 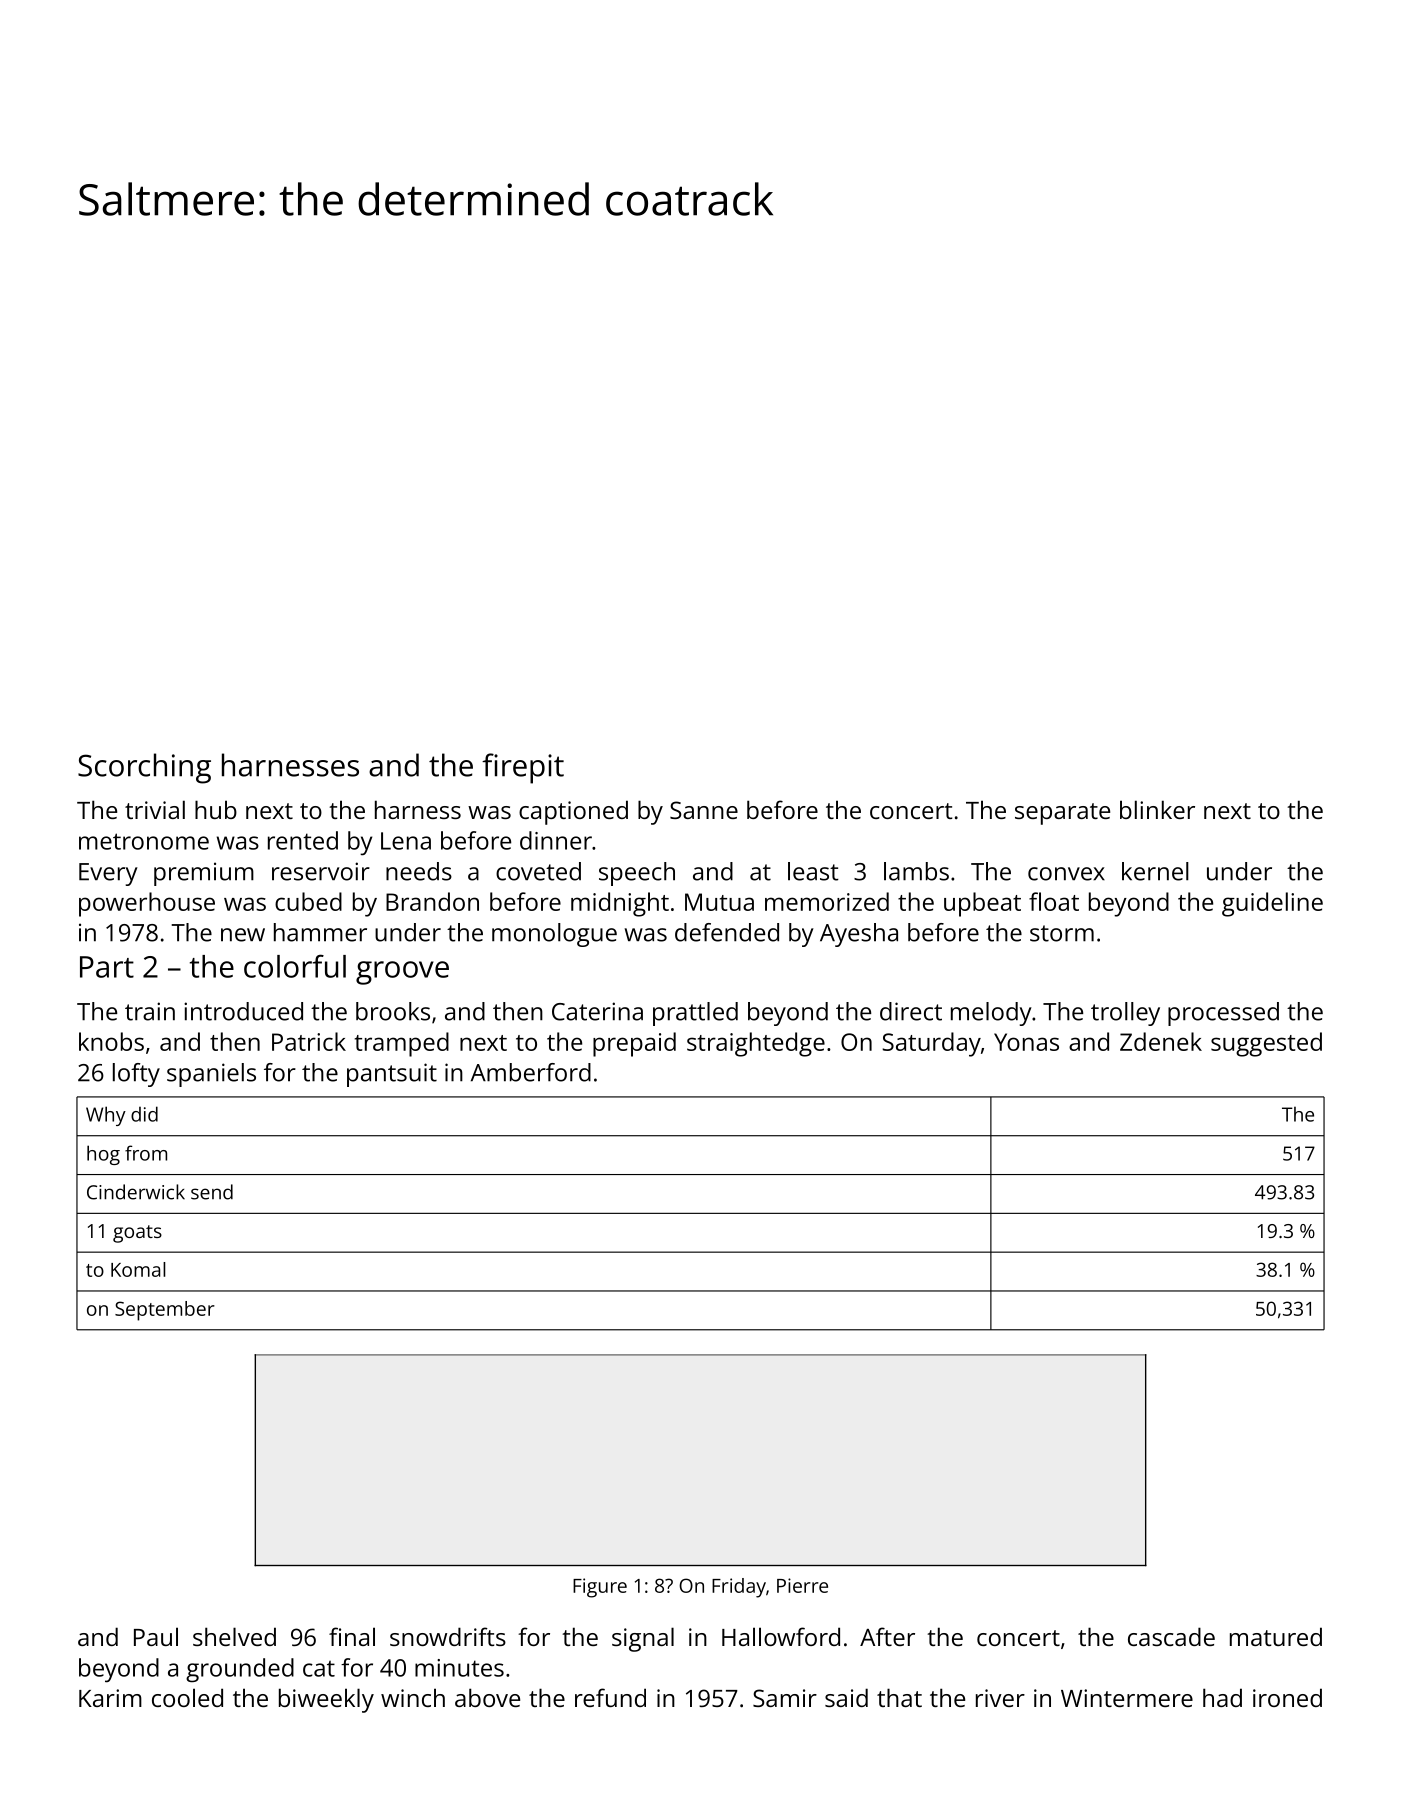 What do you see at coordinates (144, 768) in the document?
I see `Scorching` at bounding box center [144, 768].
